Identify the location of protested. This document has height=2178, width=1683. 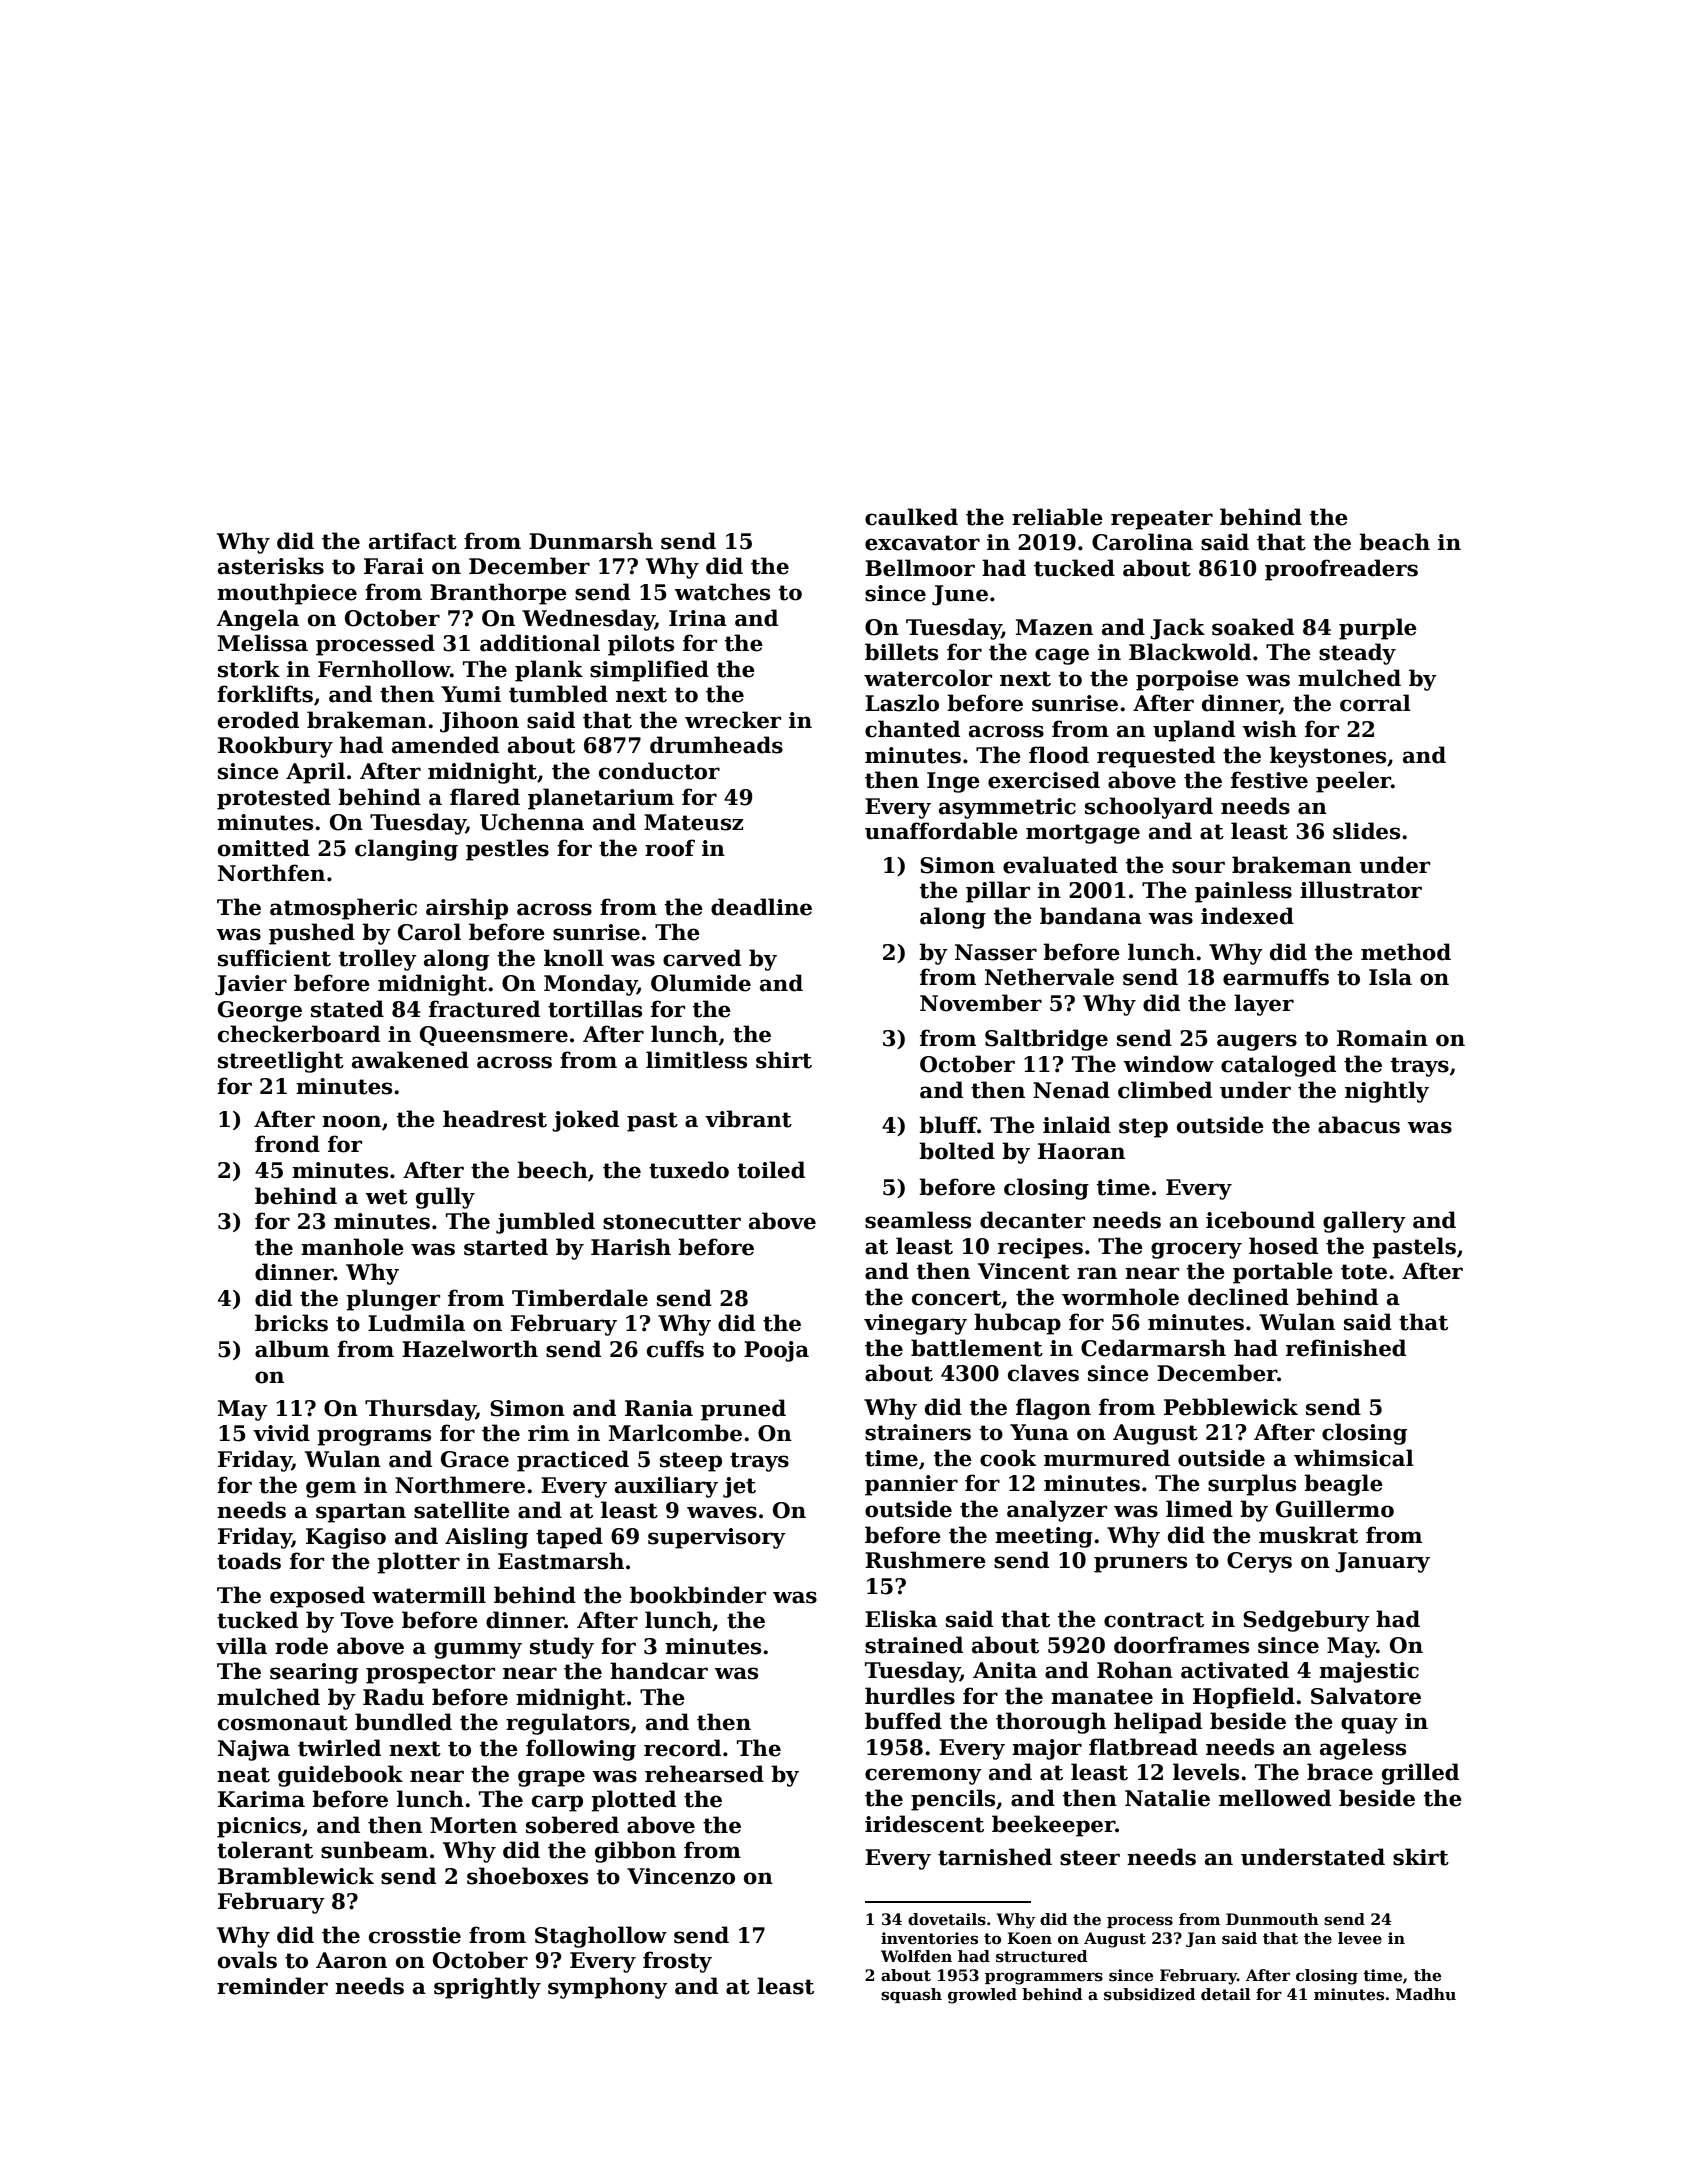
(274, 799).
